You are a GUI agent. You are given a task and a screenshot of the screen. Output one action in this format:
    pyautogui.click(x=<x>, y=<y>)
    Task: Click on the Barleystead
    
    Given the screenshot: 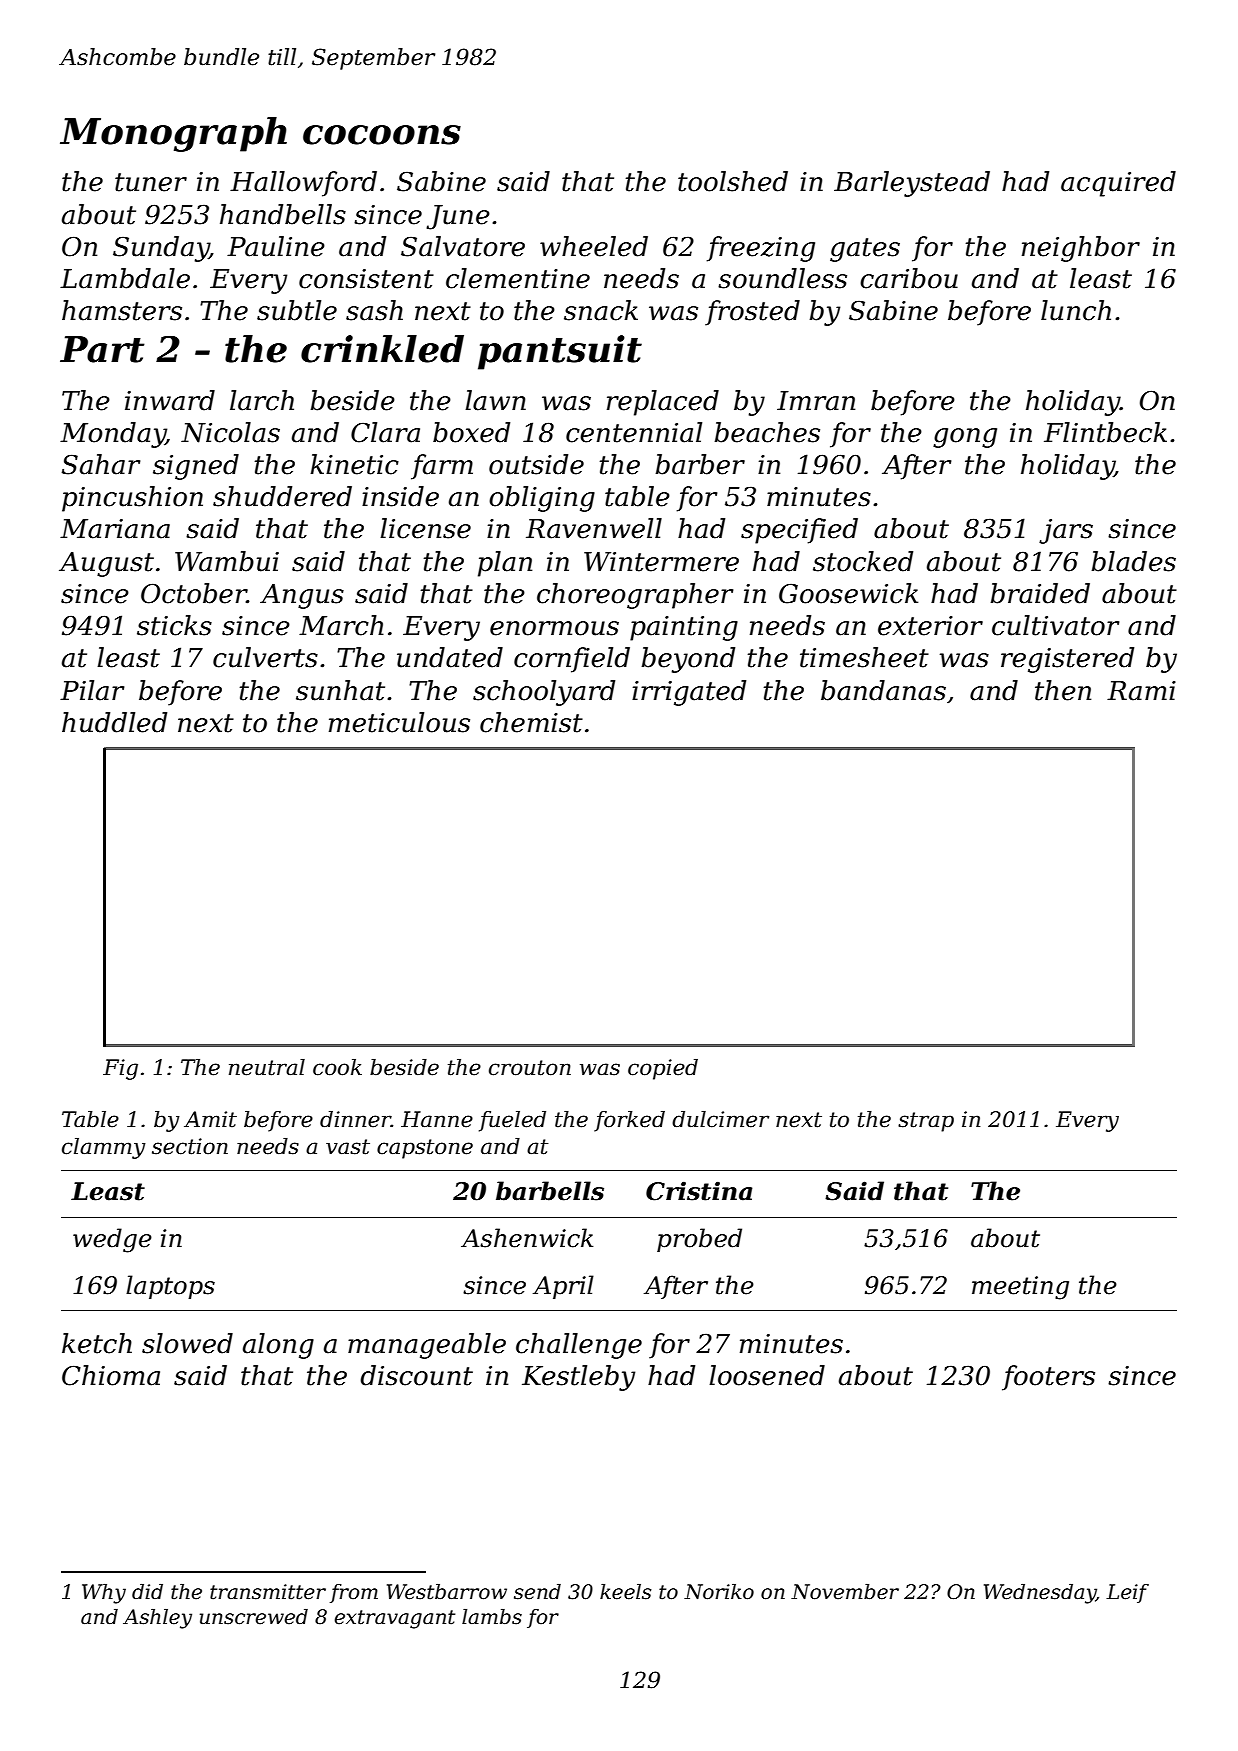 What is the action you would take?
    pyautogui.click(x=912, y=184)
